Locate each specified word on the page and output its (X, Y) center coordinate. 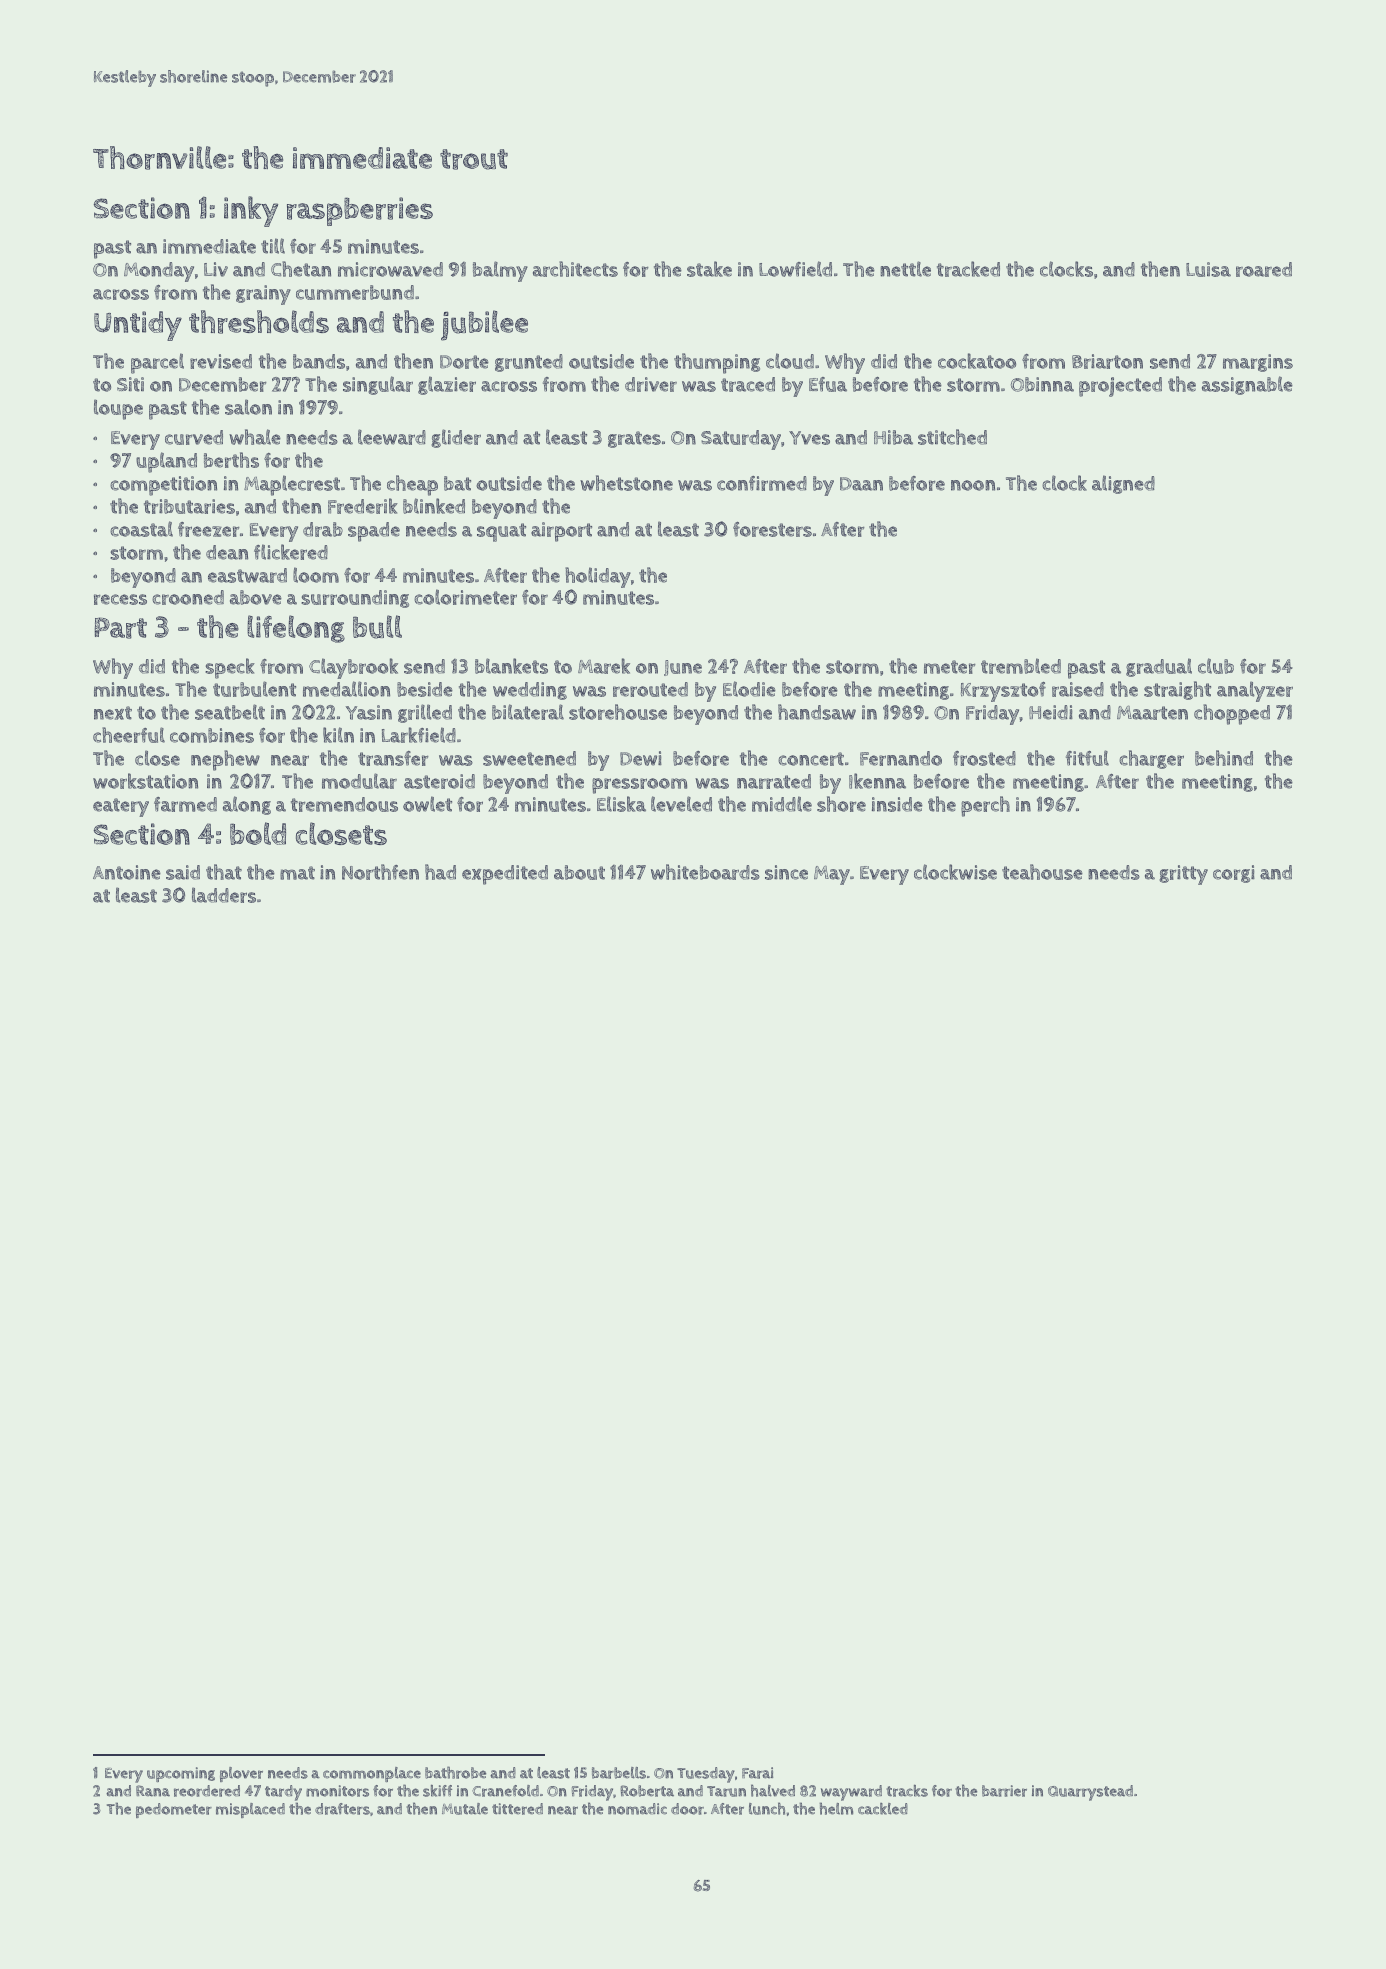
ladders (224, 895)
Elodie (749, 689)
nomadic (637, 1809)
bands (319, 361)
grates (634, 439)
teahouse (1042, 872)
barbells (619, 1773)
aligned (1123, 484)
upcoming (181, 1774)
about (579, 872)
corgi (1234, 874)
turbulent (254, 689)
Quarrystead (1090, 1793)
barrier (1004, 1791)
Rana (153, 1791)
